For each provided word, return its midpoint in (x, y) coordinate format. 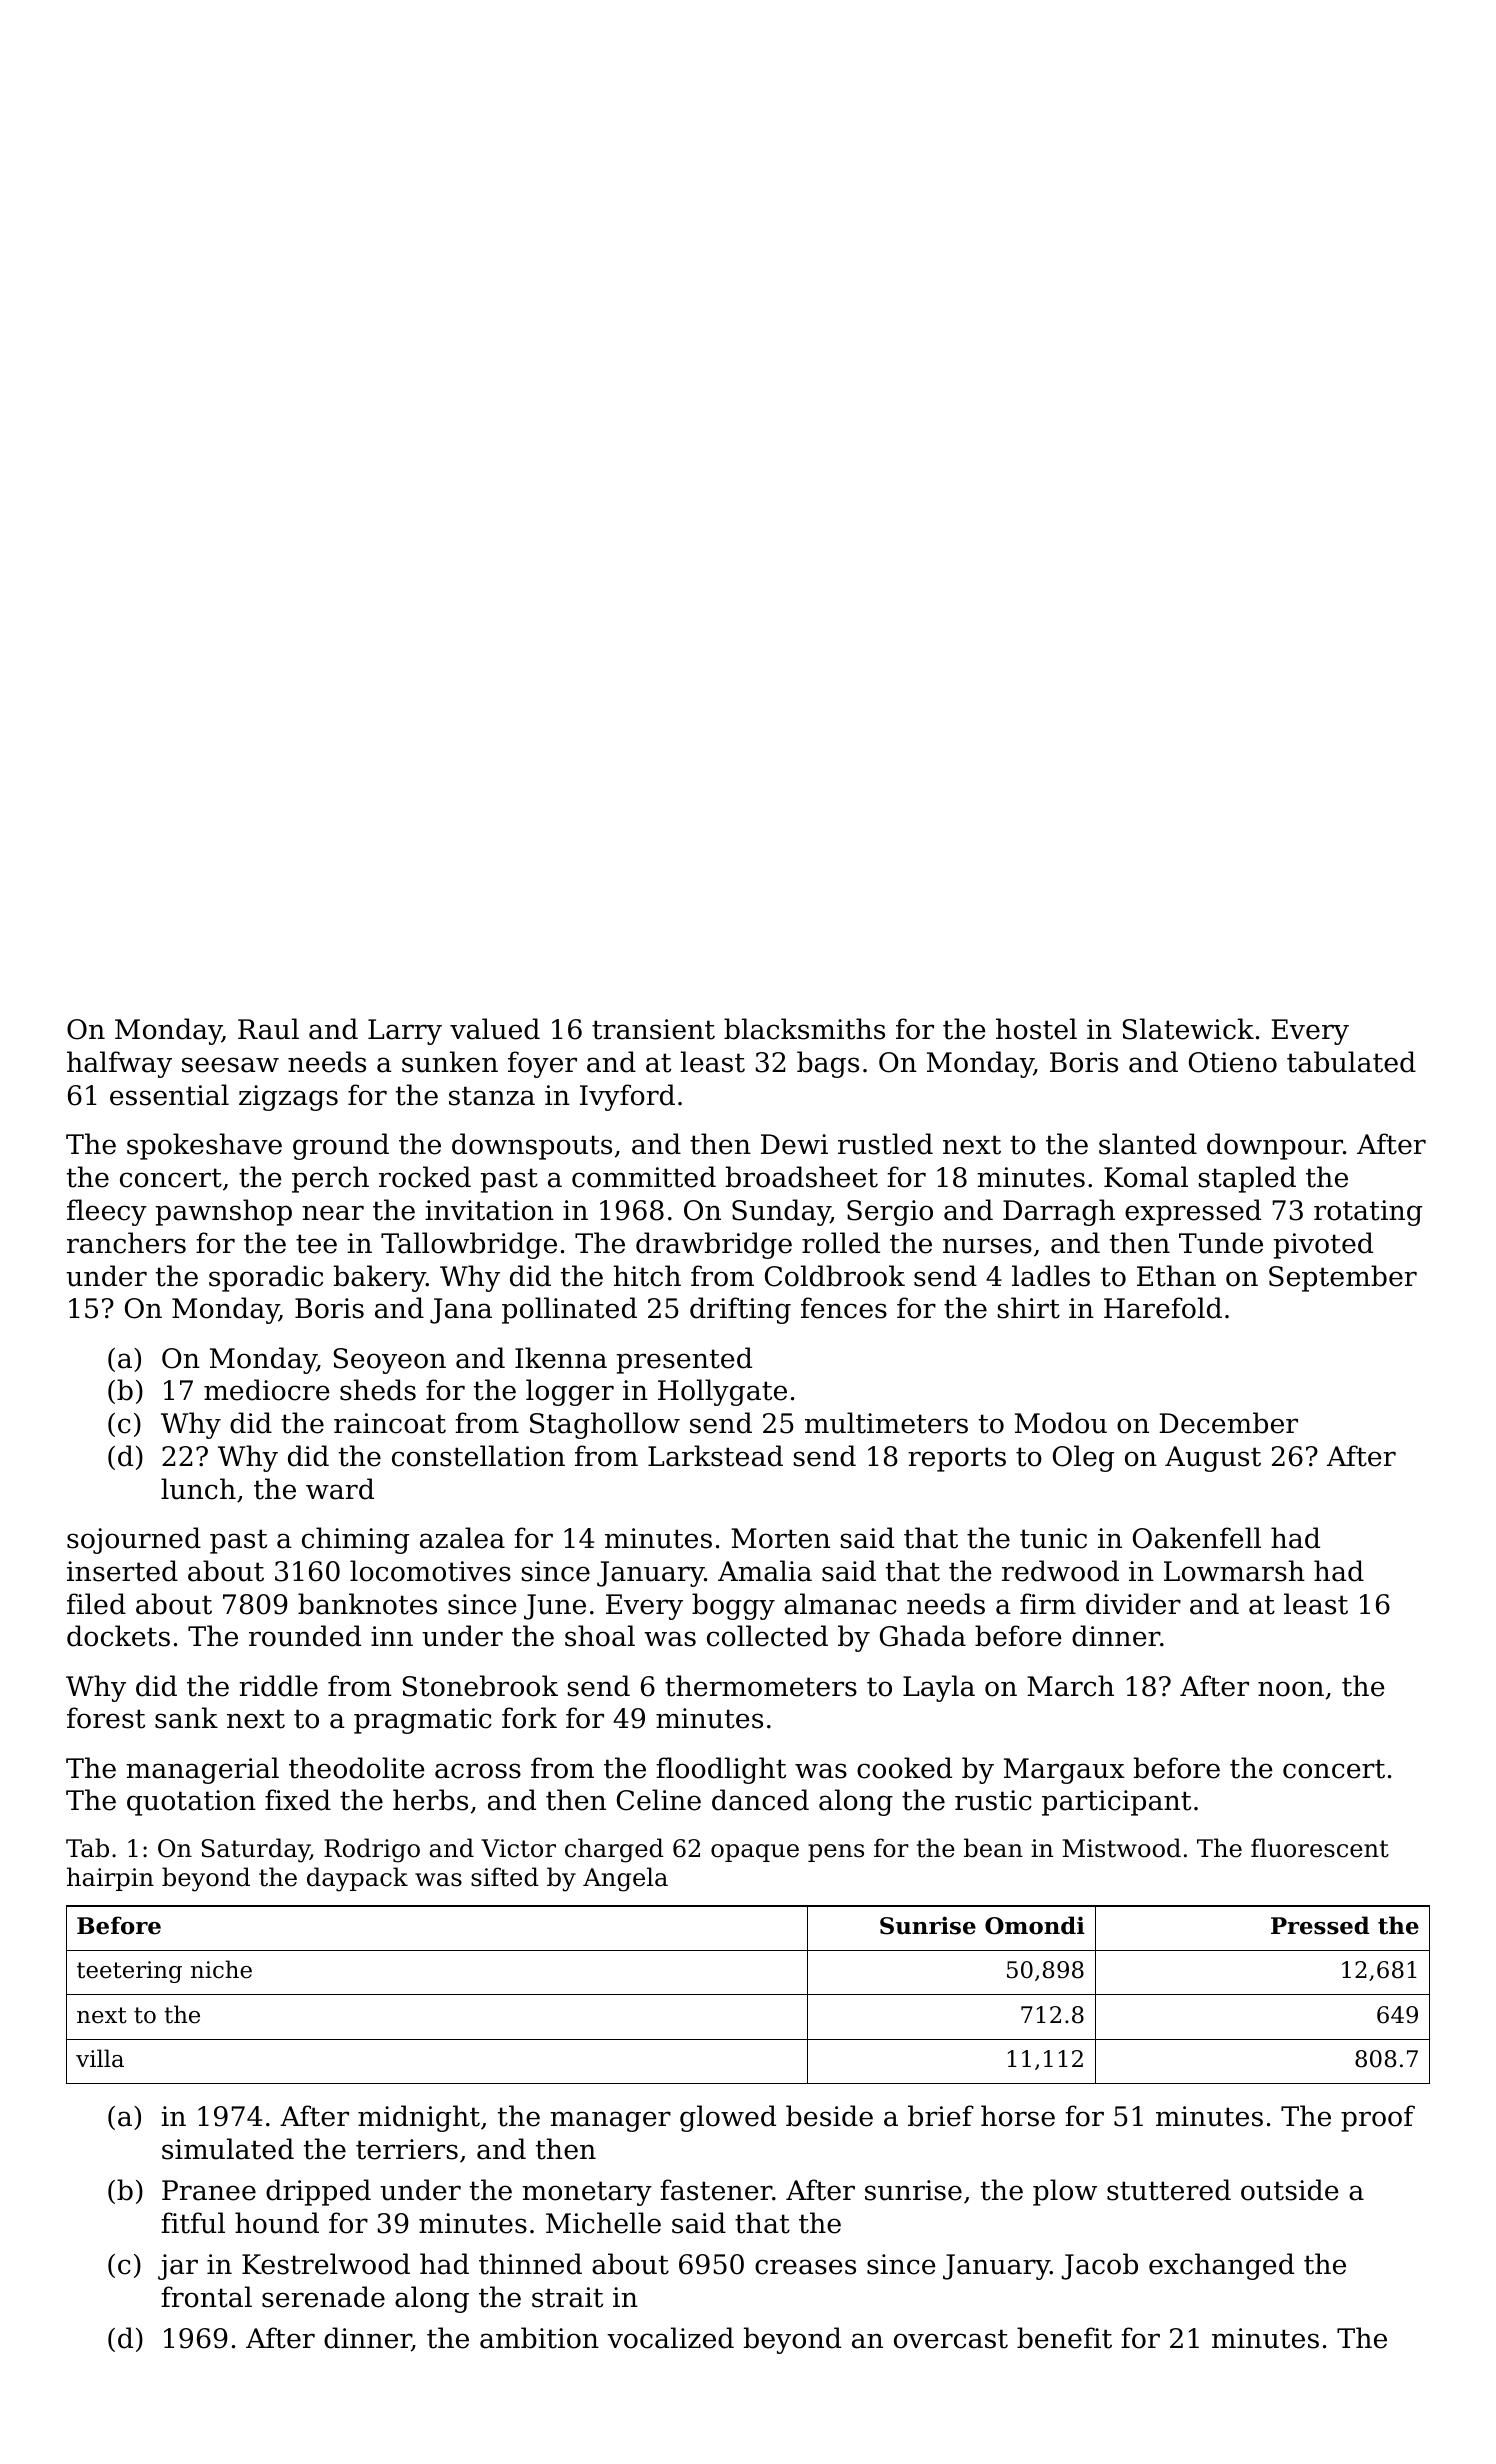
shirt (1029, 1308)
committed (644, 1177)
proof (1378, 2118)
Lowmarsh (1234, 1571)
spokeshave (204, 1146)
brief (941, 2116)
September (1343, 1278)
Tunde (1221, 1243)
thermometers (761, 1686)
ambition (539, 2338)
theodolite (357, 1768)
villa (100, 2058)
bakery (380, 1278)
